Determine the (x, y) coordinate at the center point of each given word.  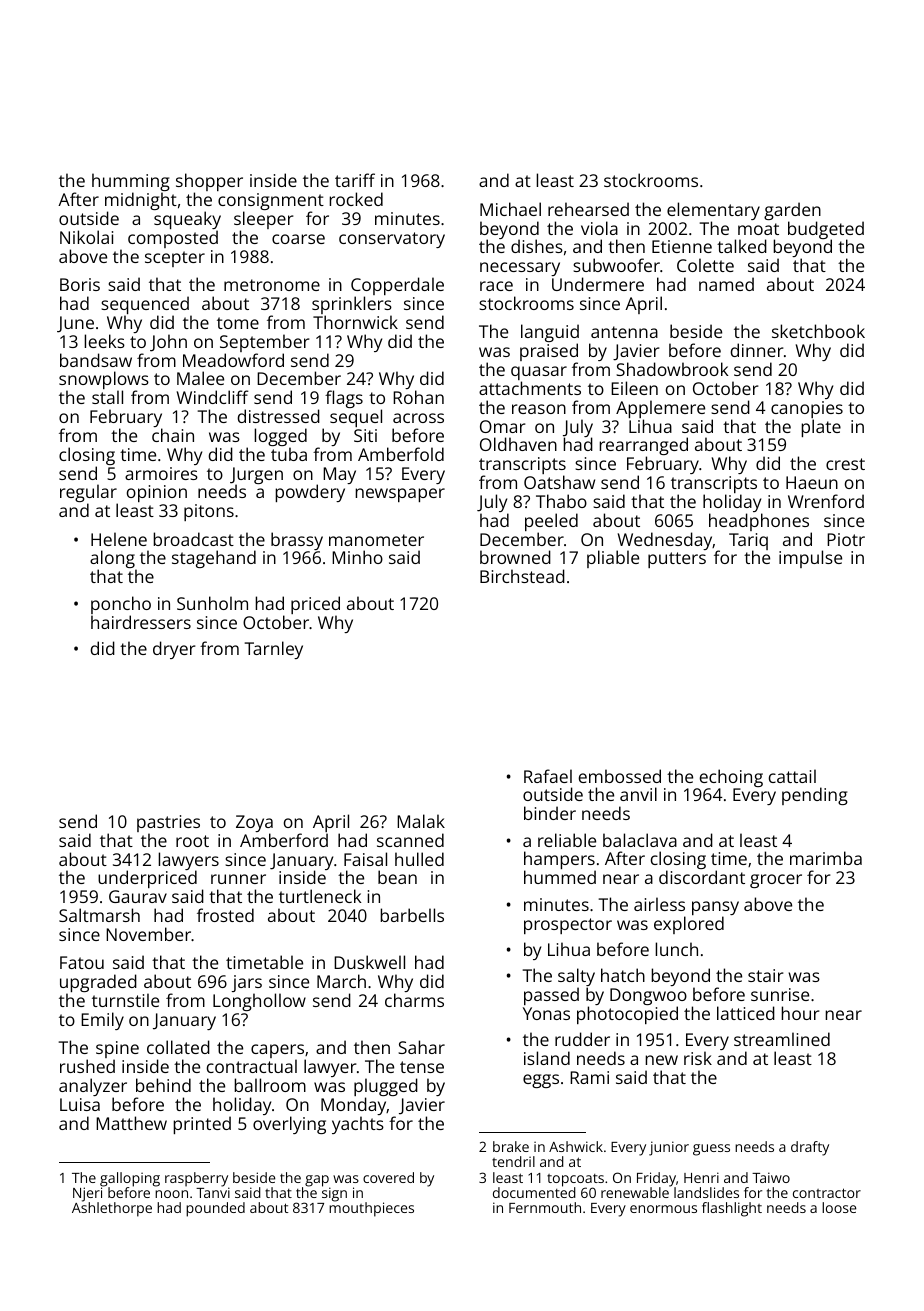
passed (551, 996)
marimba (826, 858)
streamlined (782, 1039)
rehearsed (588, 209)
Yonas (546, 1013)
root (192, 841)
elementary (713, 211)
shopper (209, 183)
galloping (130, 1179)
